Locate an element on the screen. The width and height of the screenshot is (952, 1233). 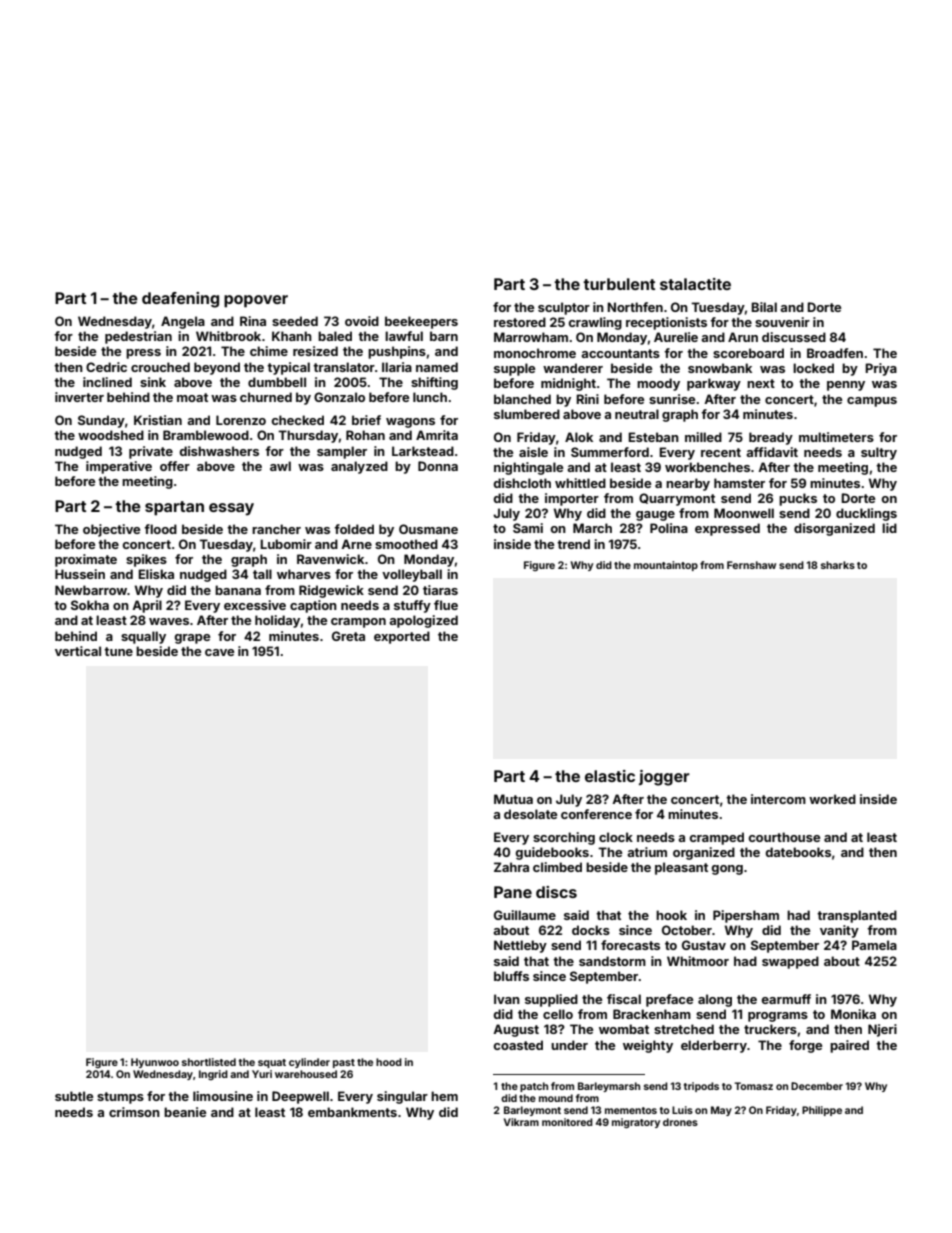
Mutua is located at coordinates (513, 799).
